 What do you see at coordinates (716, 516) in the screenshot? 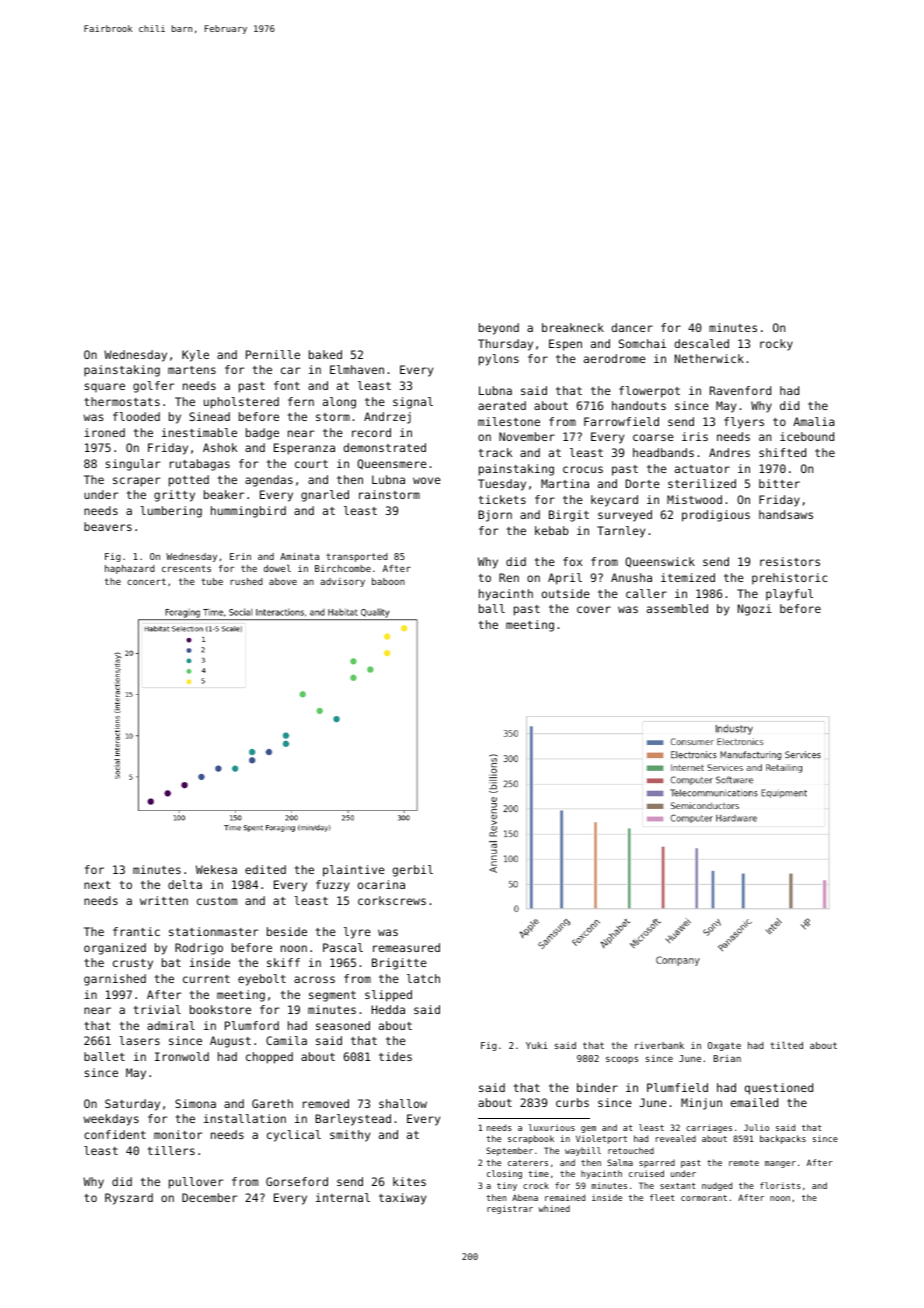
I see `prodigious` at bounding box center [716, 516].
